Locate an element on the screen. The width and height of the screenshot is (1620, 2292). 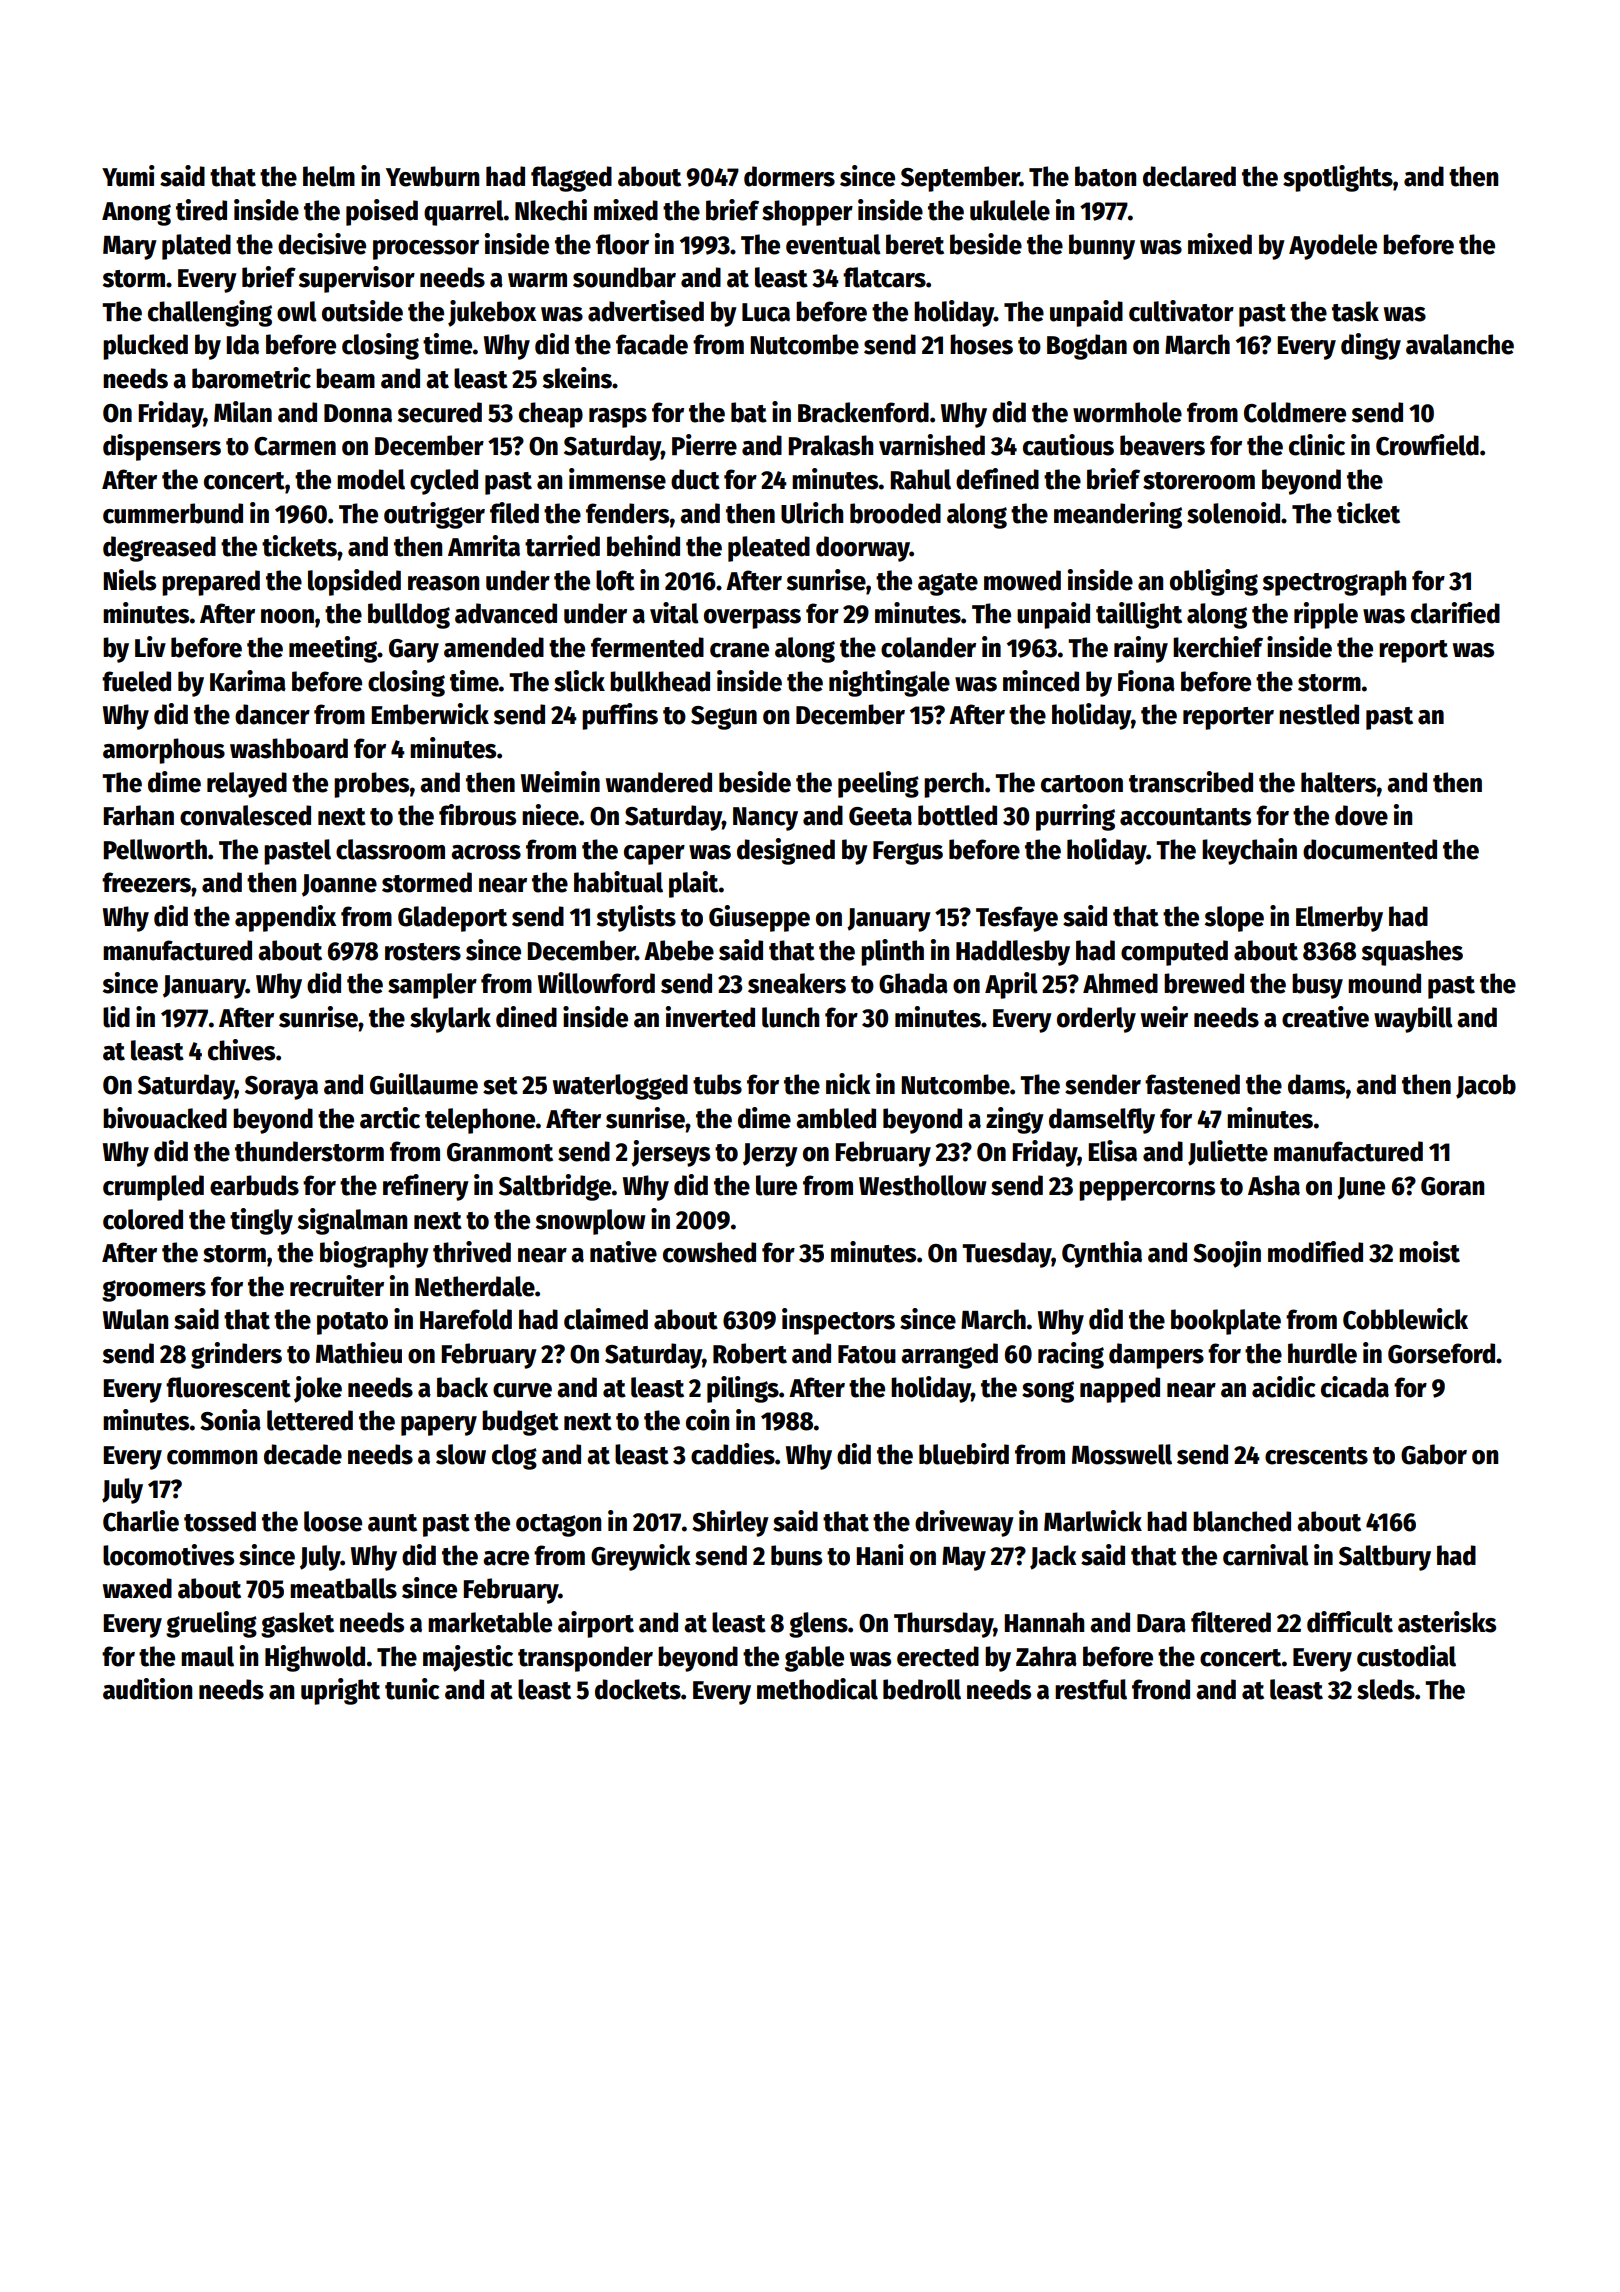
cummerbund is located at coordinates (173, 513).
